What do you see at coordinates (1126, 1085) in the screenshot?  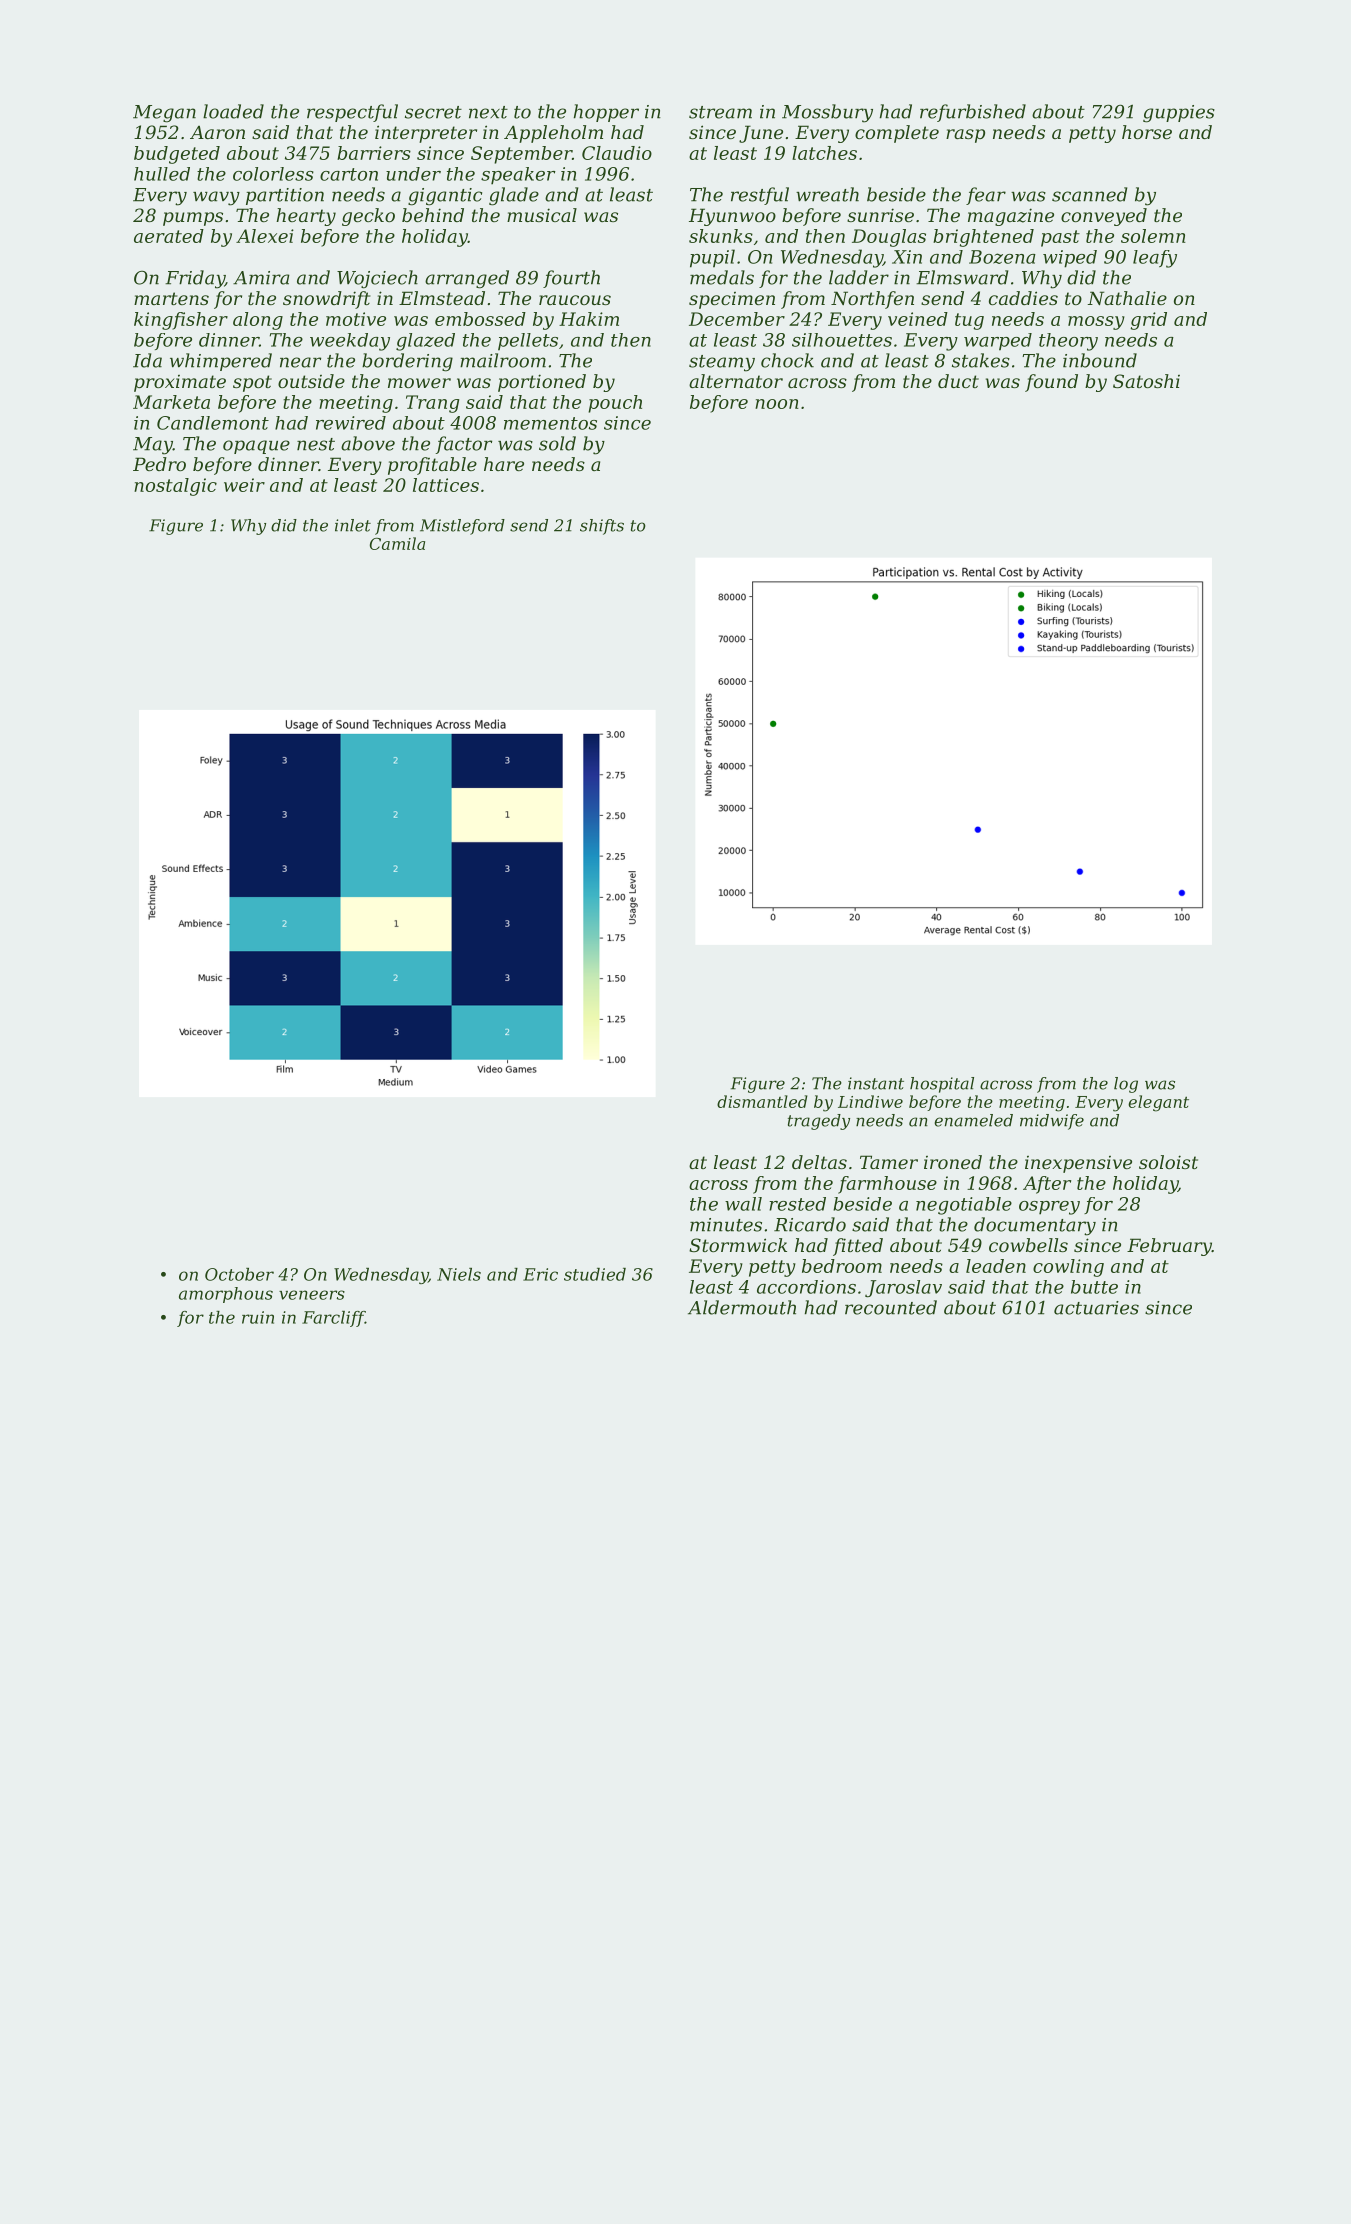 I see `log` at bounding box center [1126, 1085].
